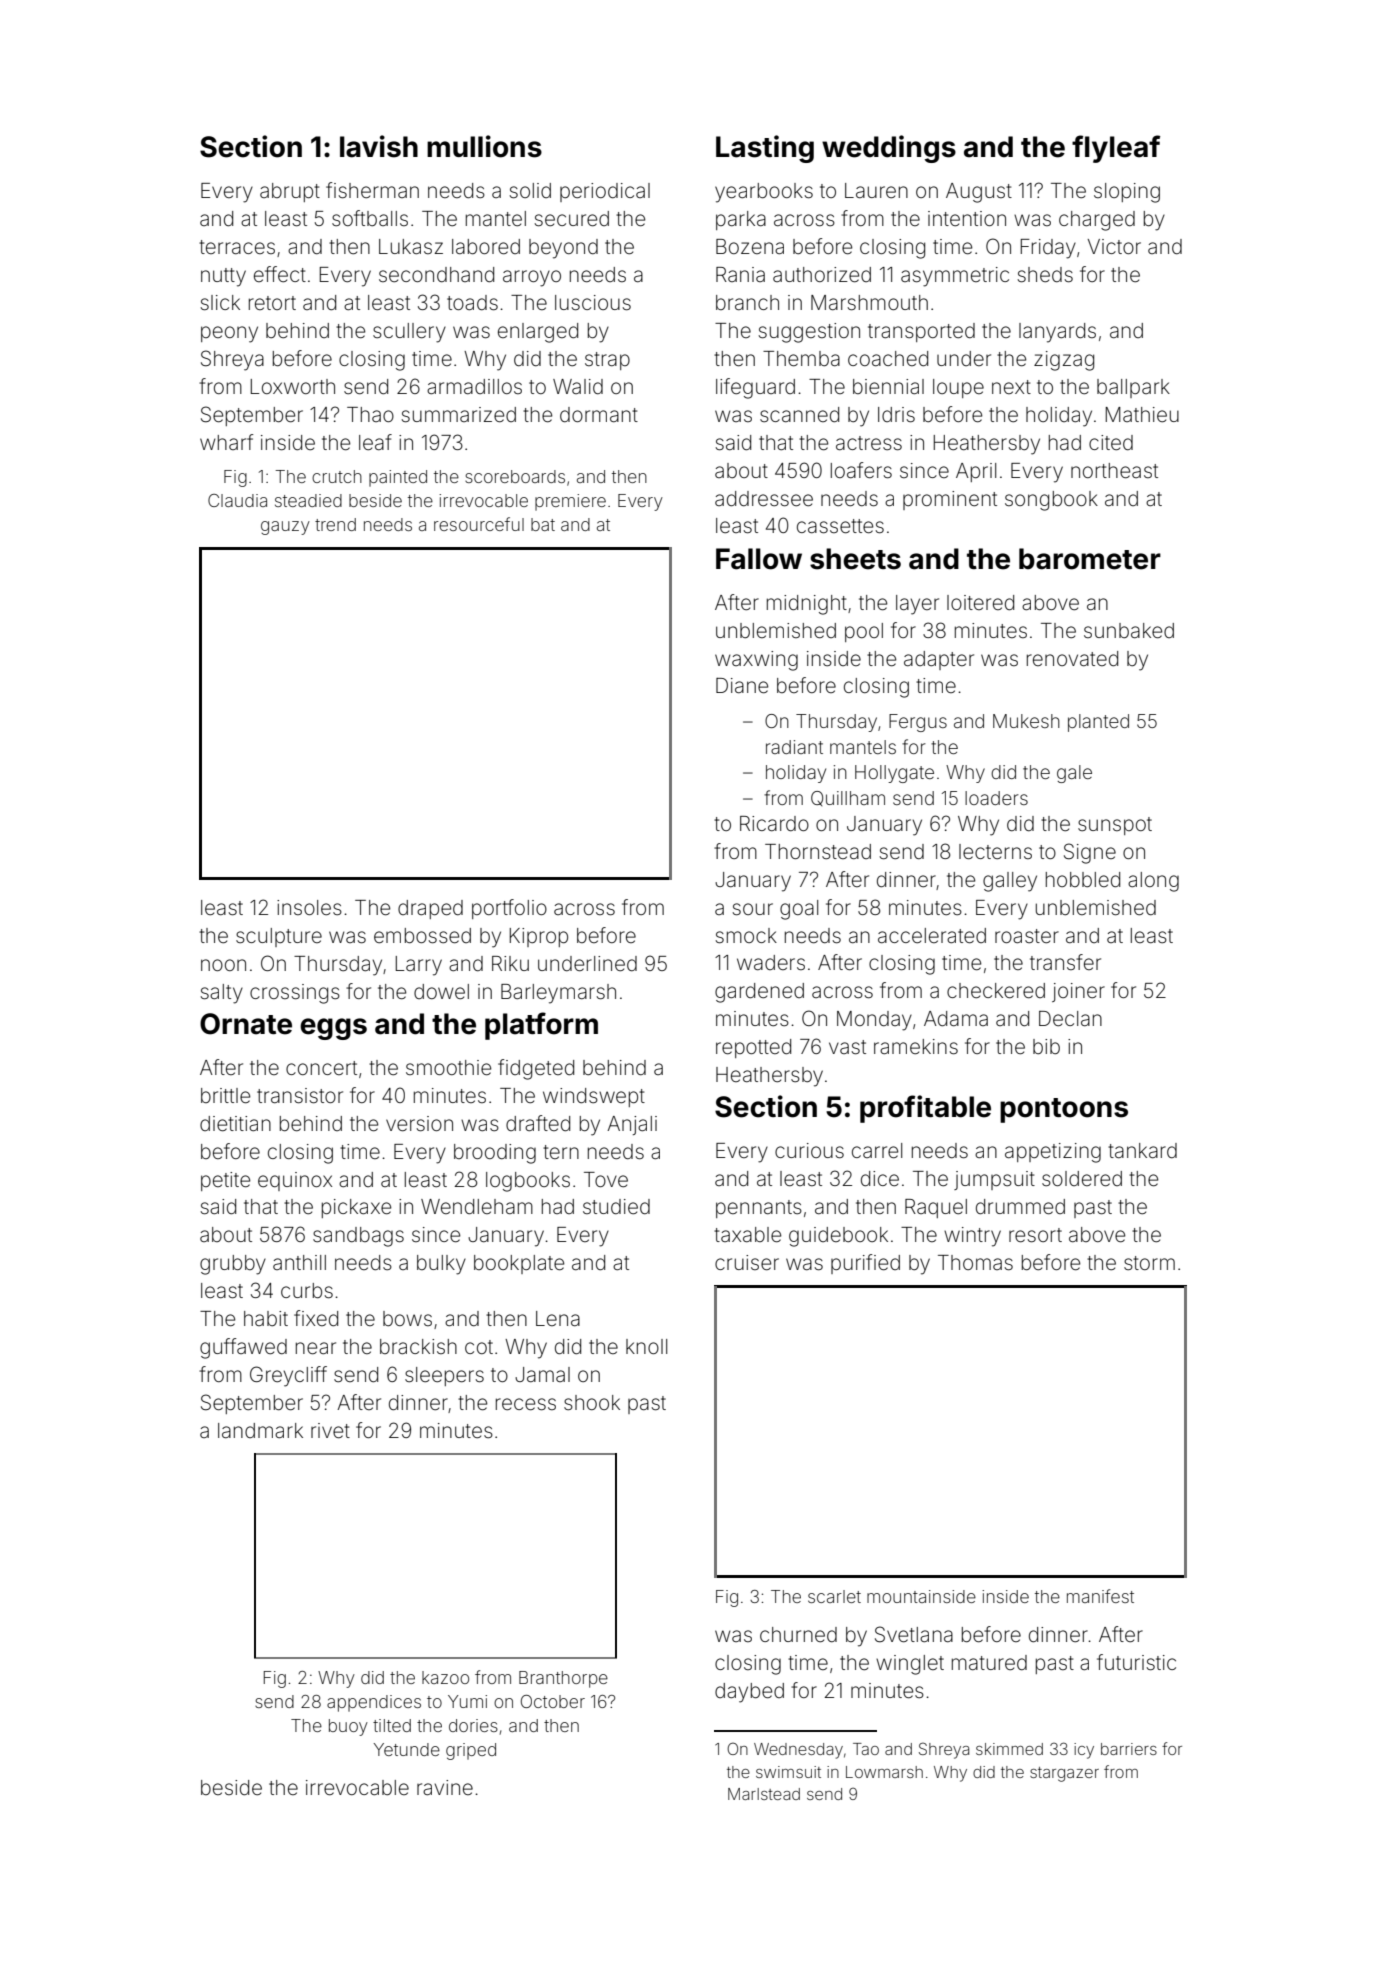 This page has height=1969, width=1386. I want to click on buoy, so click(348, 1727).
